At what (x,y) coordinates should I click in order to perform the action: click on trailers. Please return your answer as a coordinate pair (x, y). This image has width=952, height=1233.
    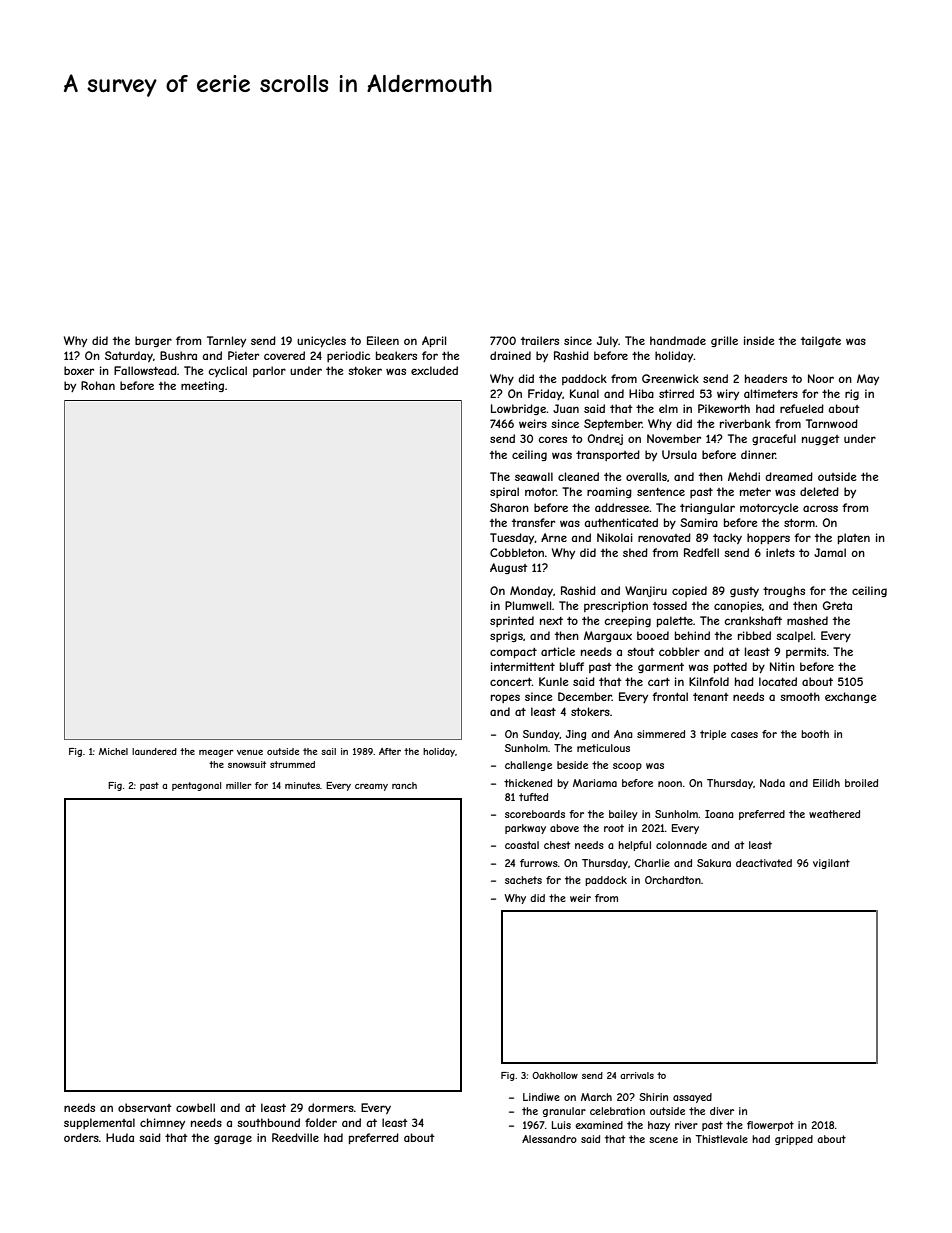
    Looking at the image, I should click on (540, 340).
